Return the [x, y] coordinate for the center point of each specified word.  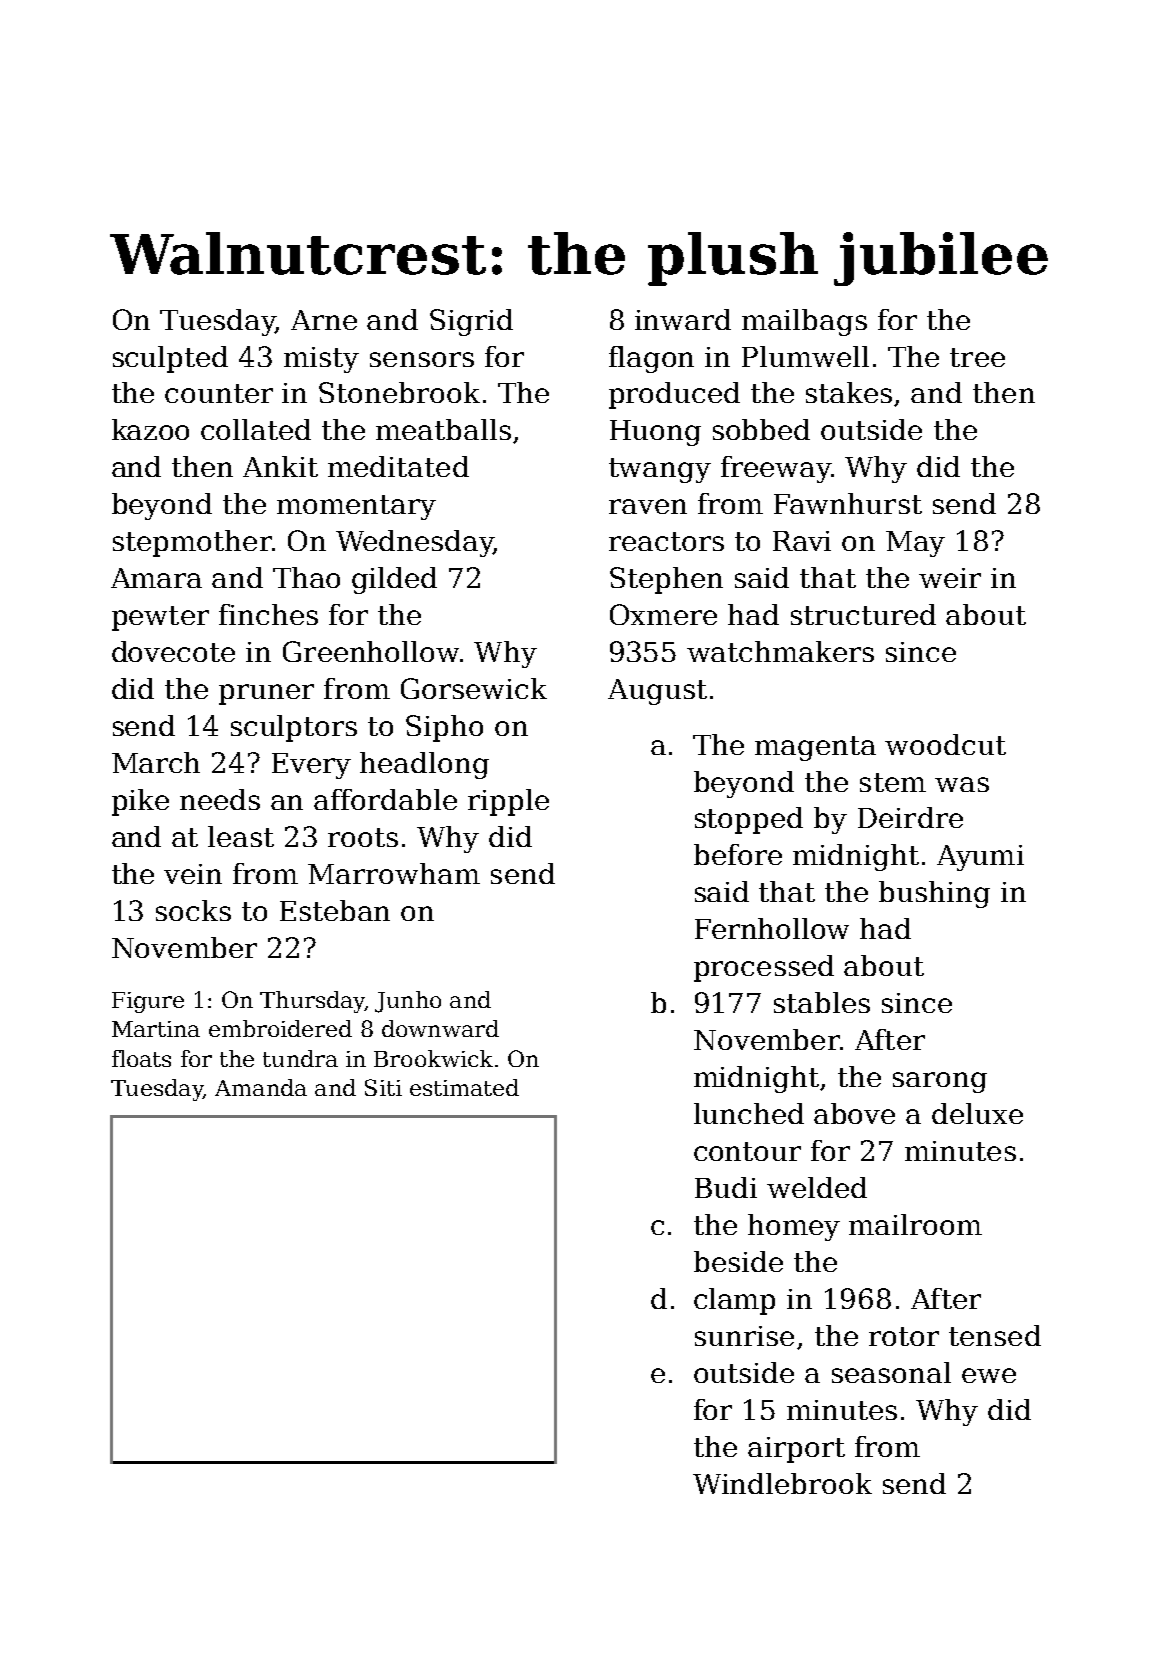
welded [817, 1187]
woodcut [945, 744]
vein [193, 874]
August [657, 692]
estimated [464, 1087]
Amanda [261, 1087]
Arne [324, 320]
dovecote [173, 651]
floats [141, 1058]
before [738, 854]
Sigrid [471, 322]
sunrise [744, 1336]
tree [977, 357]
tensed [995, 1335]
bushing [934, 894]
